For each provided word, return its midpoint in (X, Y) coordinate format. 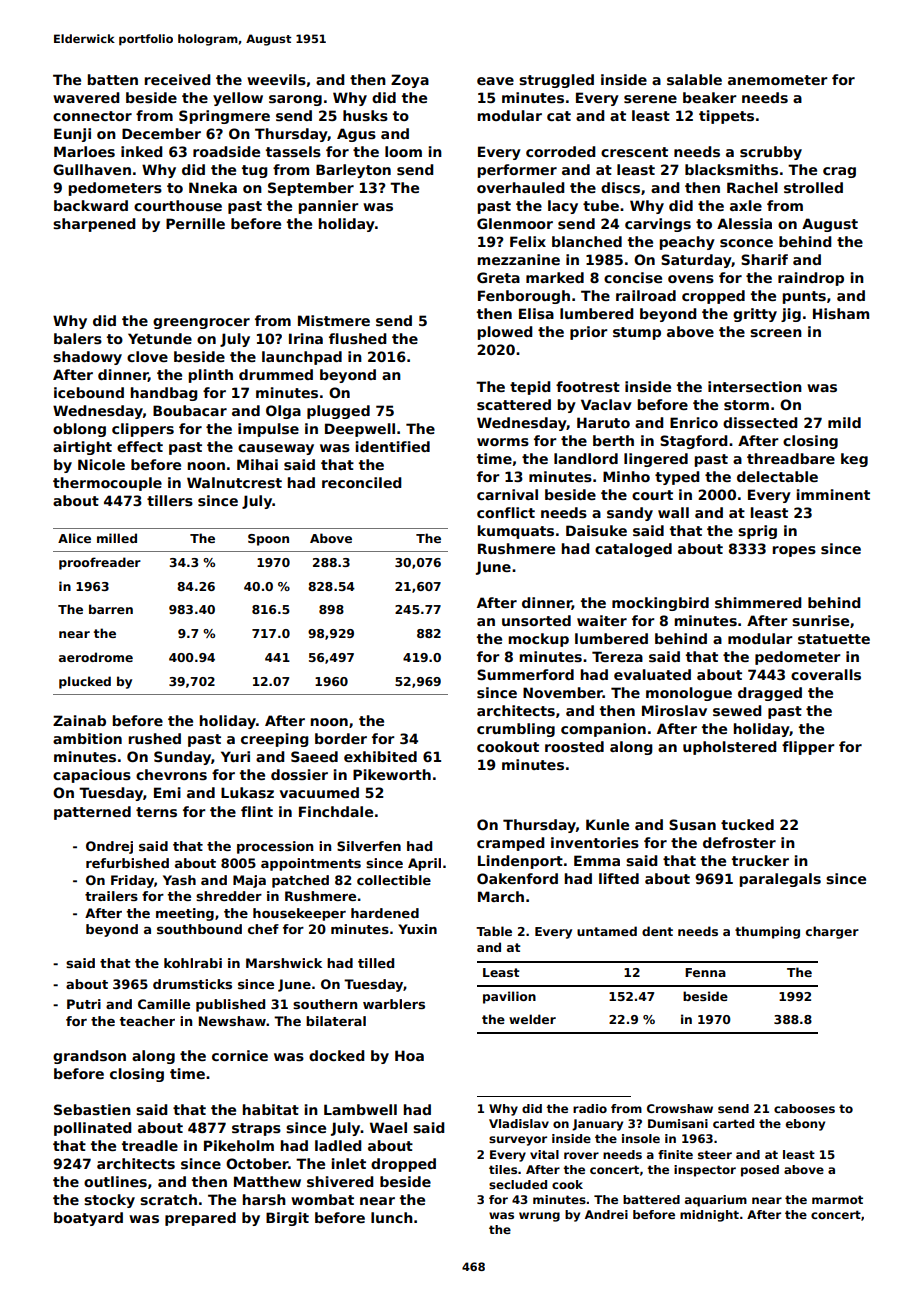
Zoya (410, 81)
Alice (74, 538)
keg (854, 460)
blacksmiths (731, 169)
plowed (505, 333)
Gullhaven (92, 169)
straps (256, 1129)
